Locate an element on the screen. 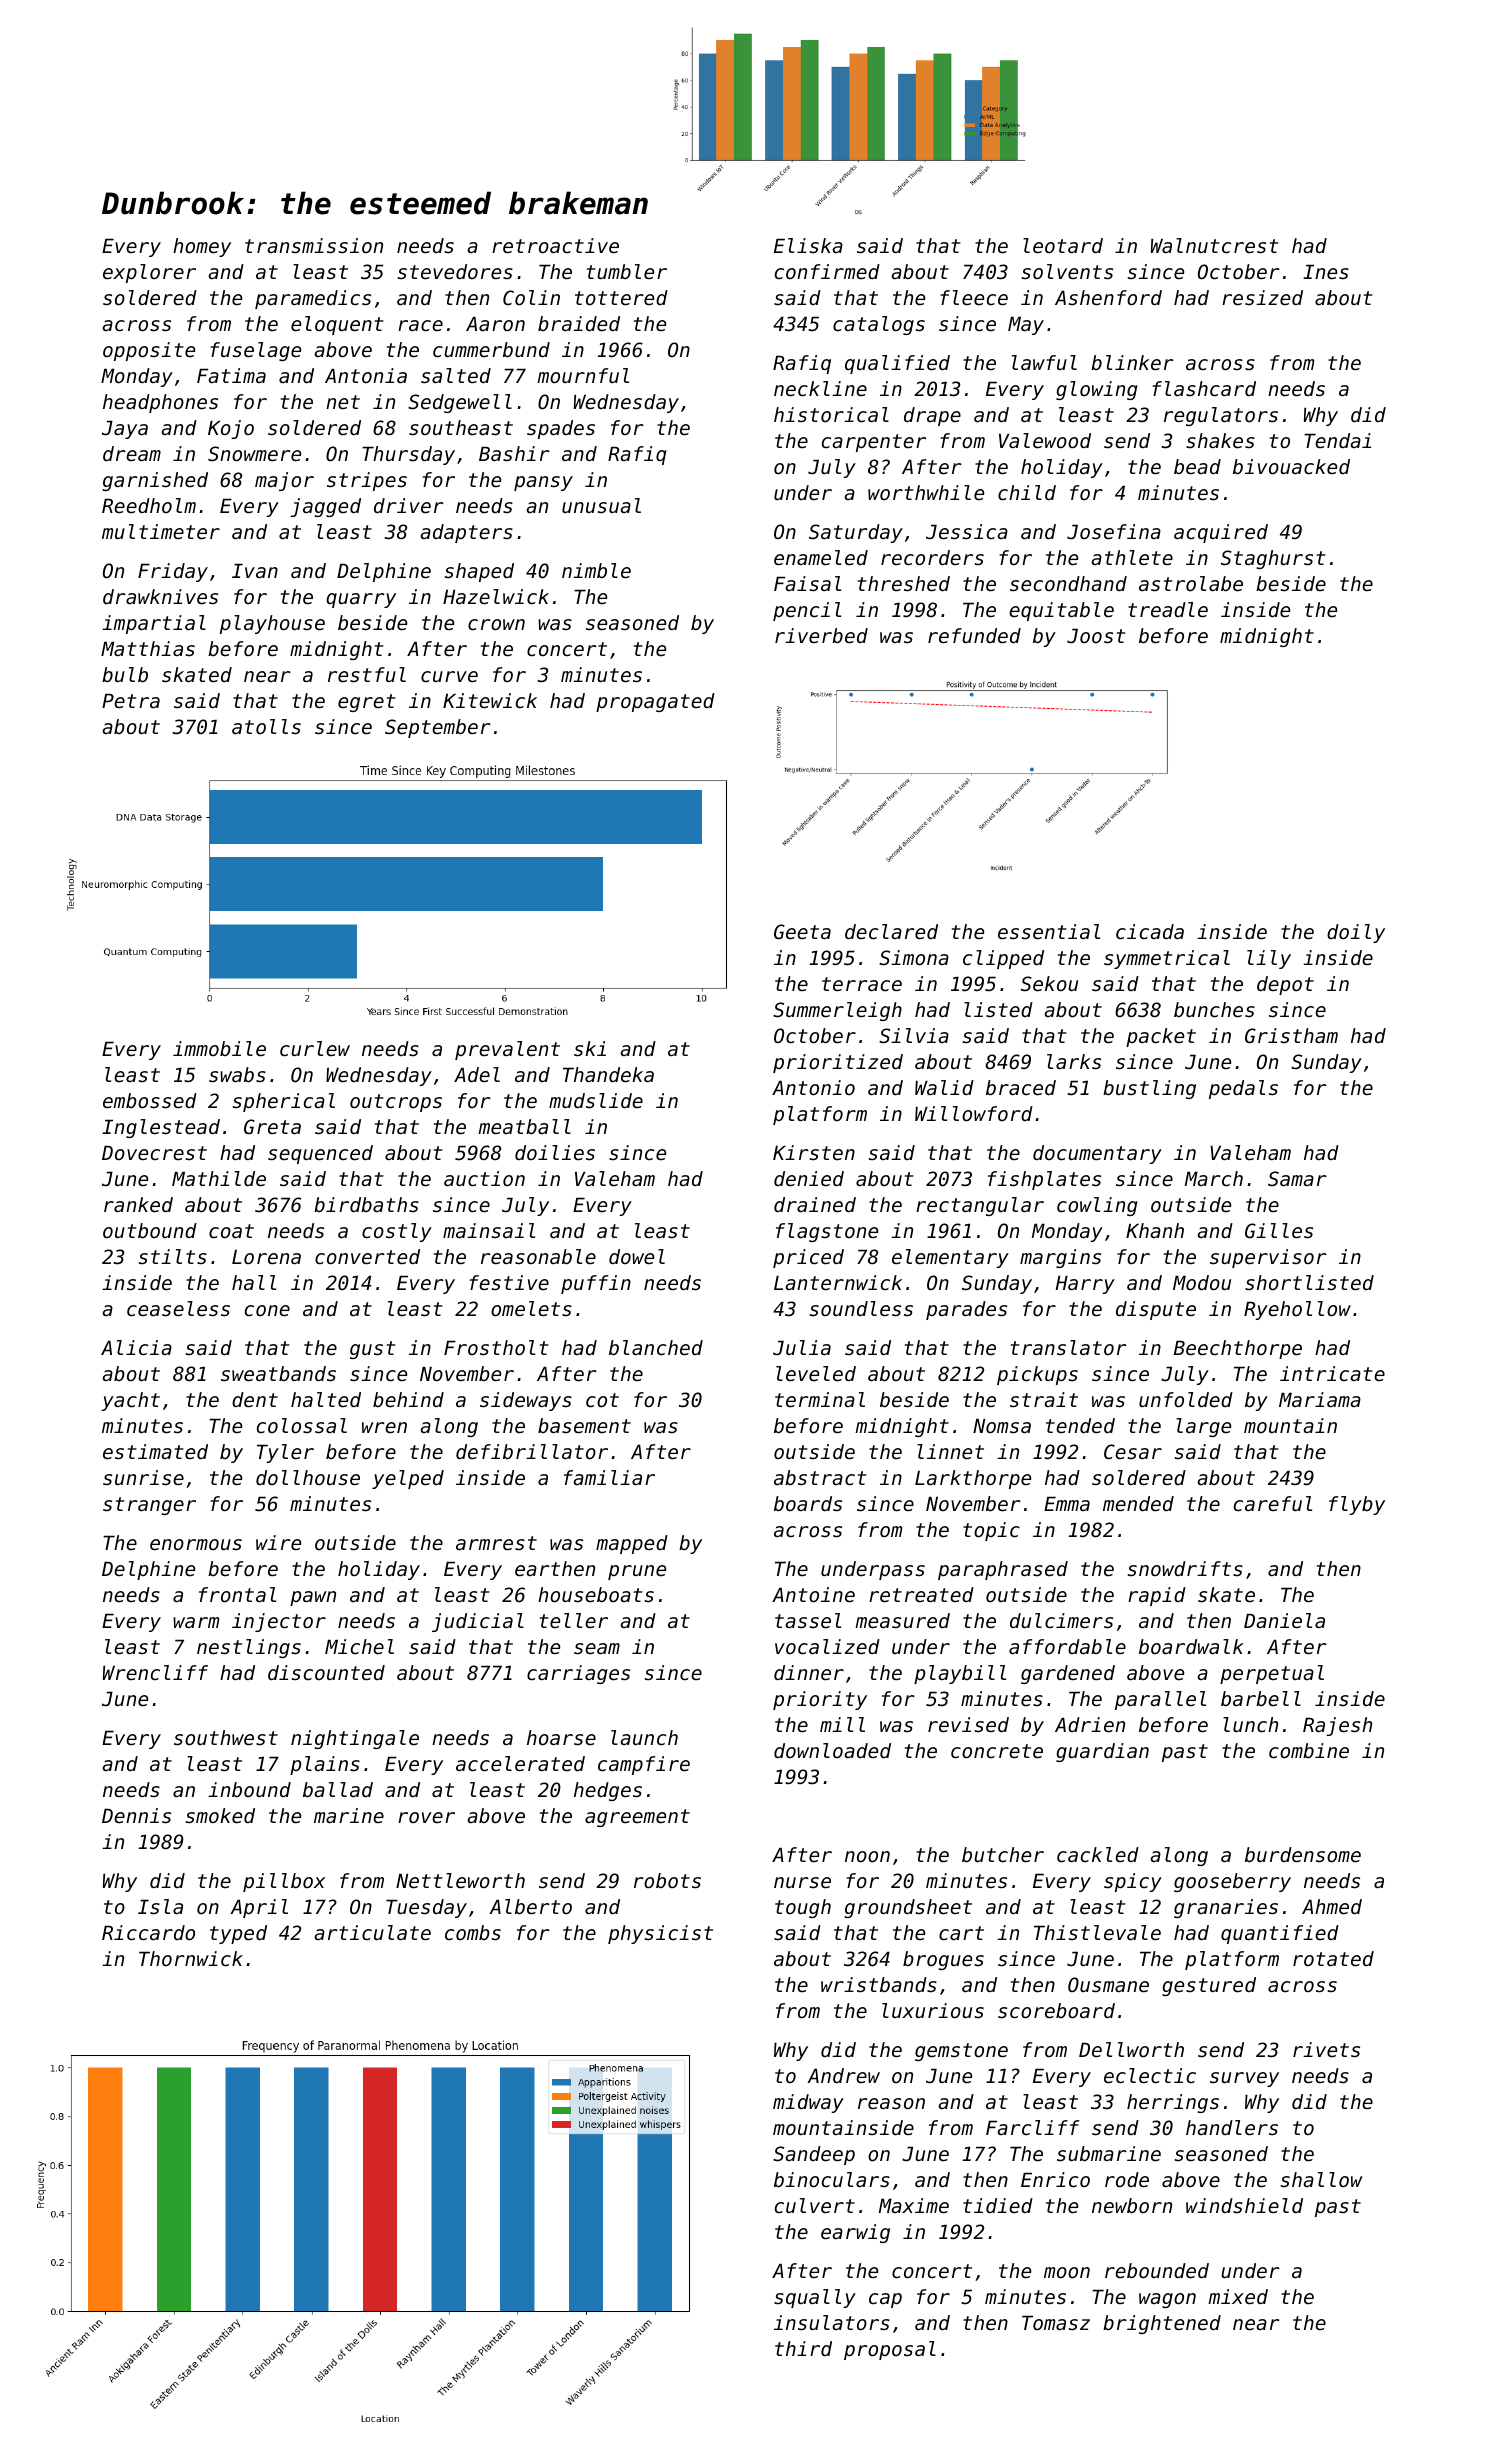 Image resolution: width=1496 pixels, height=2464 pixels. tumbler is located at coordinates (627, 272).
